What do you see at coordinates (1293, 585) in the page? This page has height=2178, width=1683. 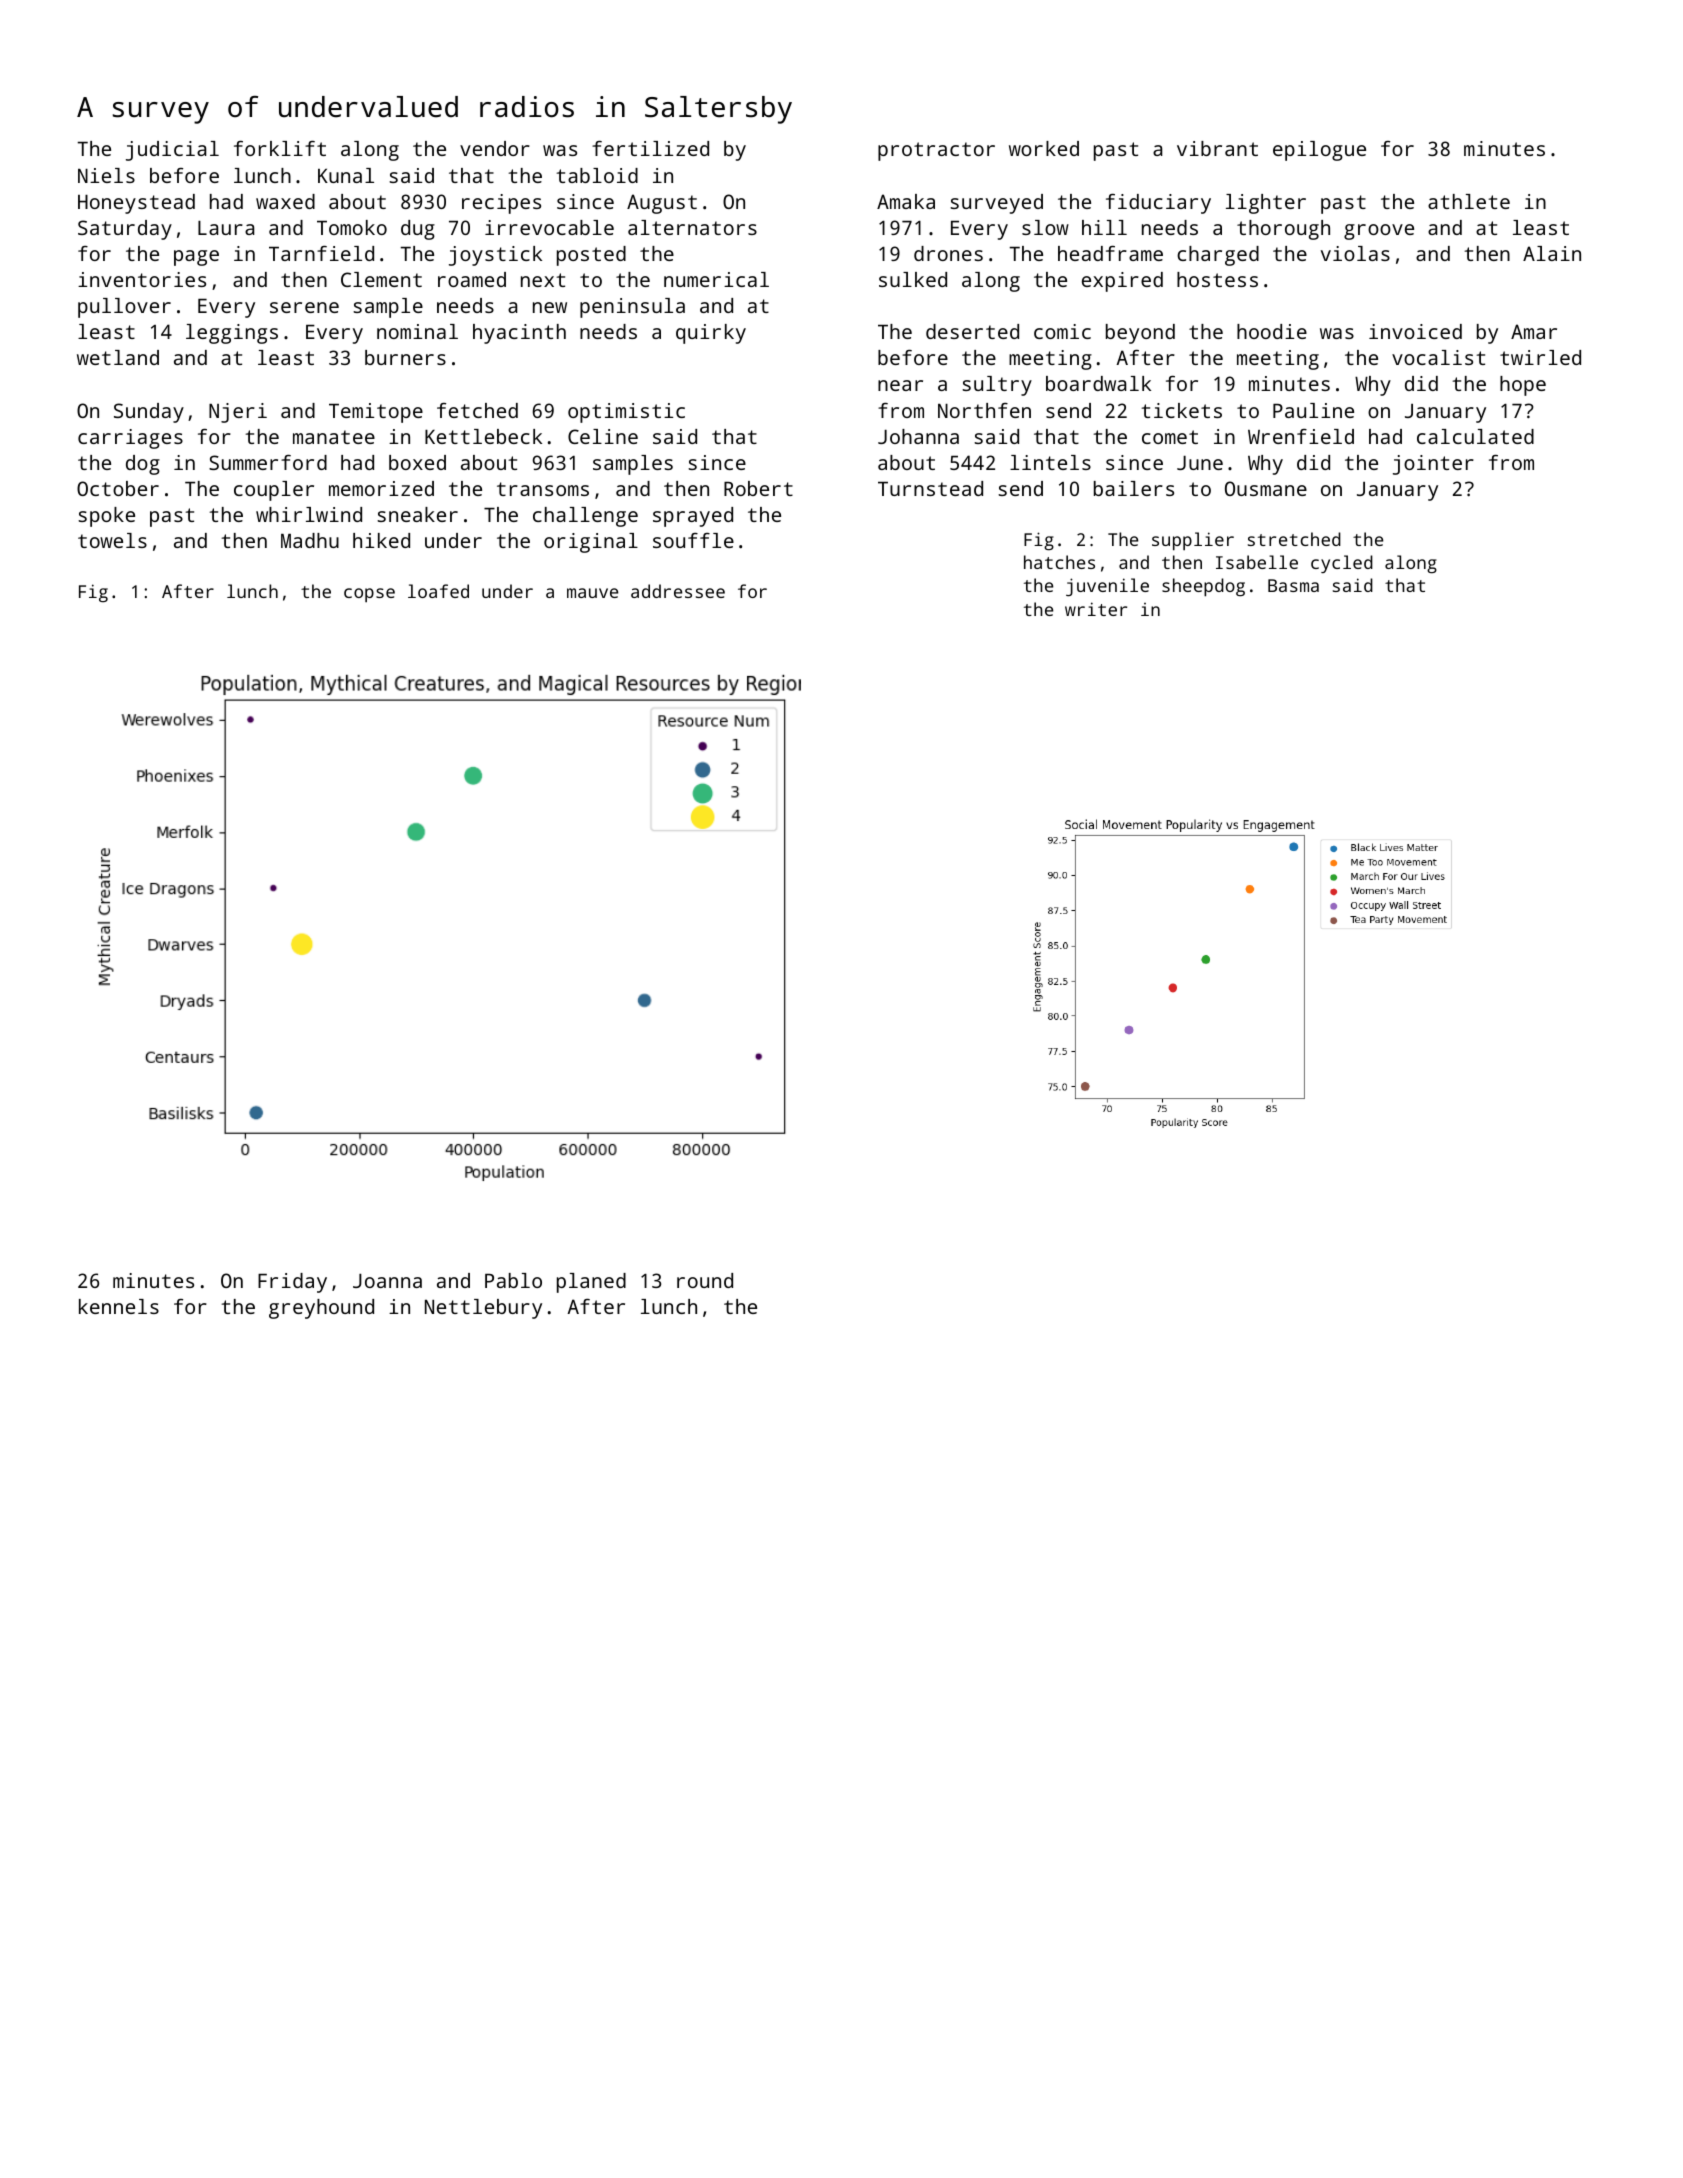 I see `Basma` at bounding box center [1293, 585].
